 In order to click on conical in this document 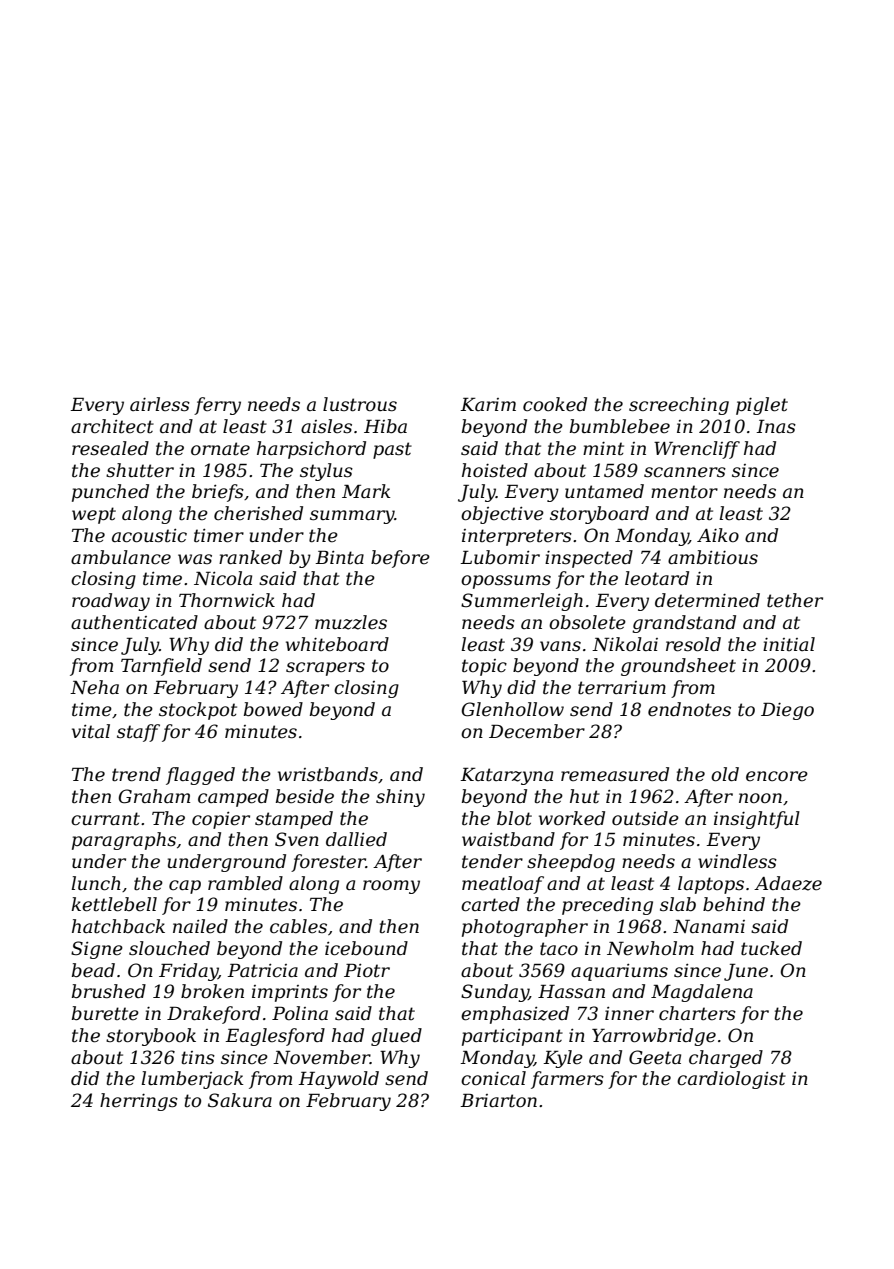, I will do `click(493, 1078)`.
